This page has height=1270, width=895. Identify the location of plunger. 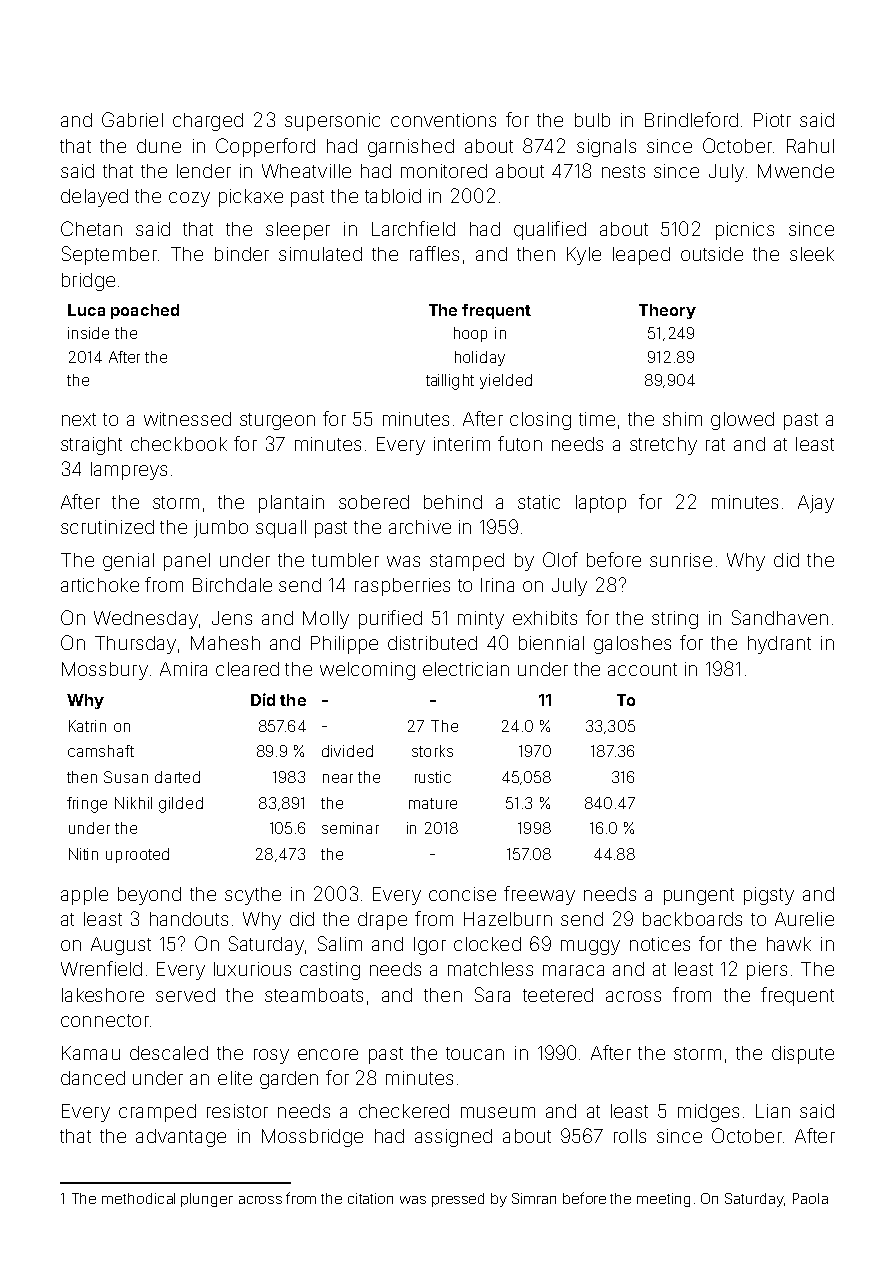
(207, 1200).
